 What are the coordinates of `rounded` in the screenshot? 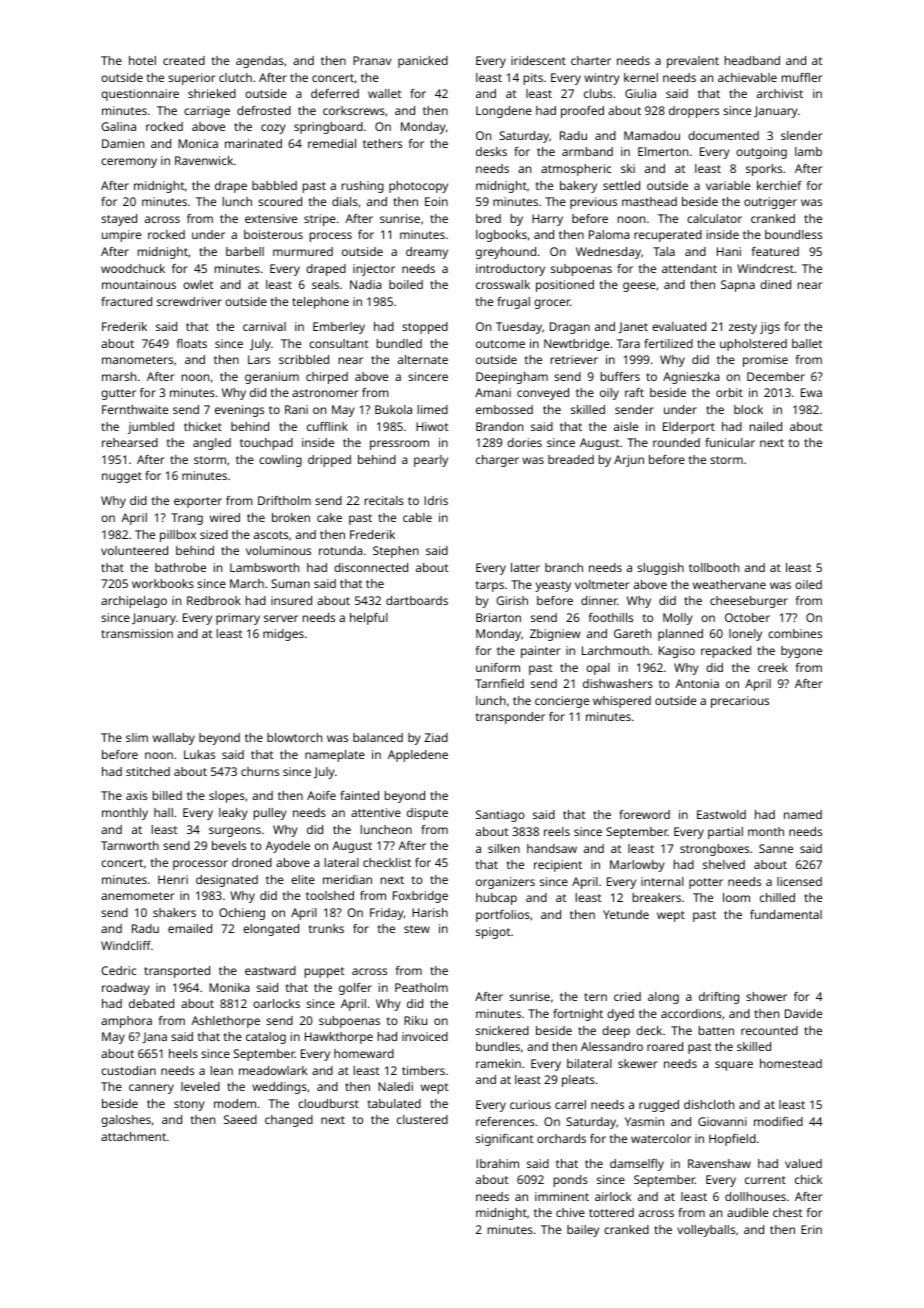 It's located at (676, 442).
